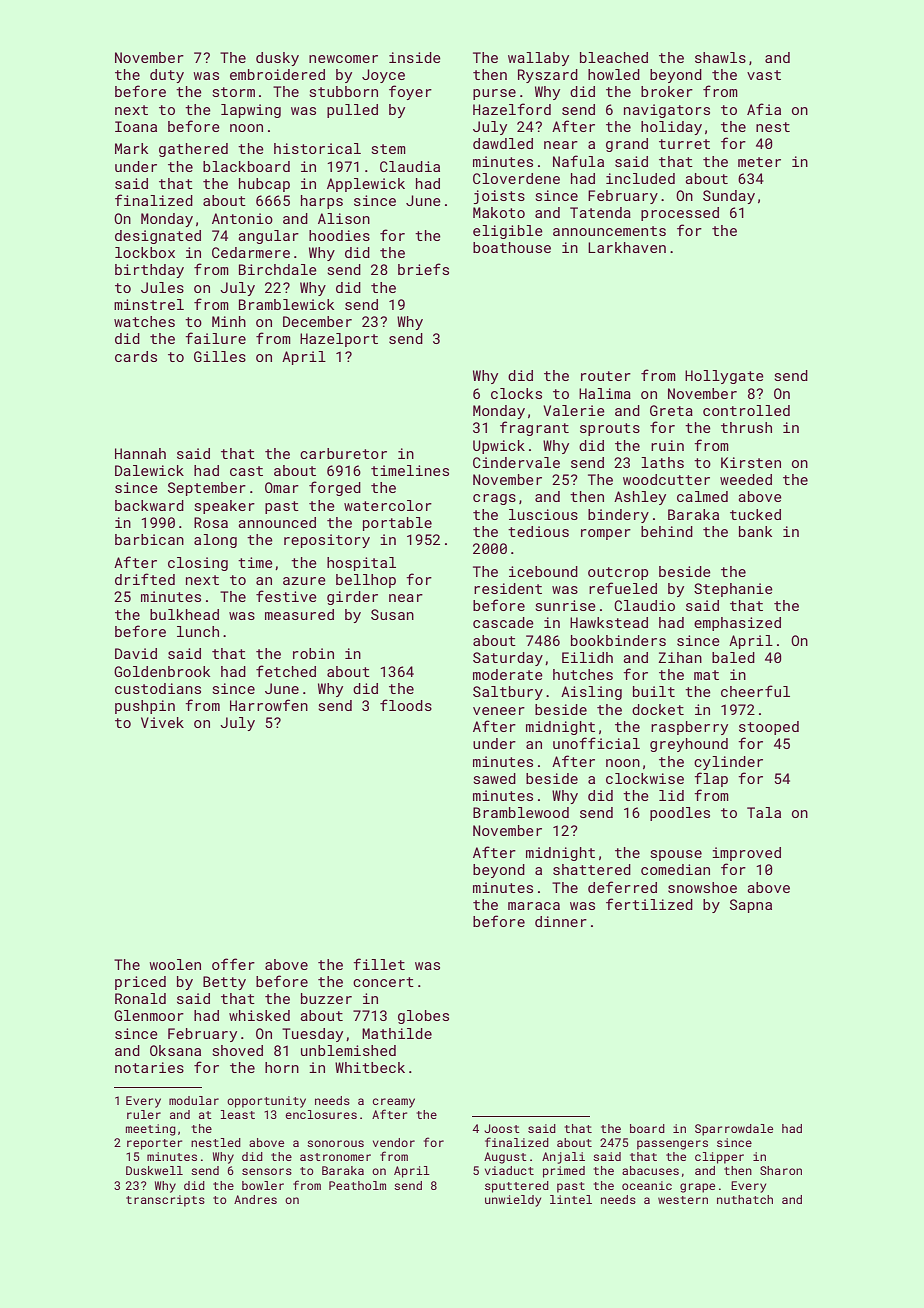 Image resolution: width=924 pixels, height=1308 pixels. What do you see at coordinates (165, 1201) in the document?
I see `transcripts` at bounding box center [165, 1201].
